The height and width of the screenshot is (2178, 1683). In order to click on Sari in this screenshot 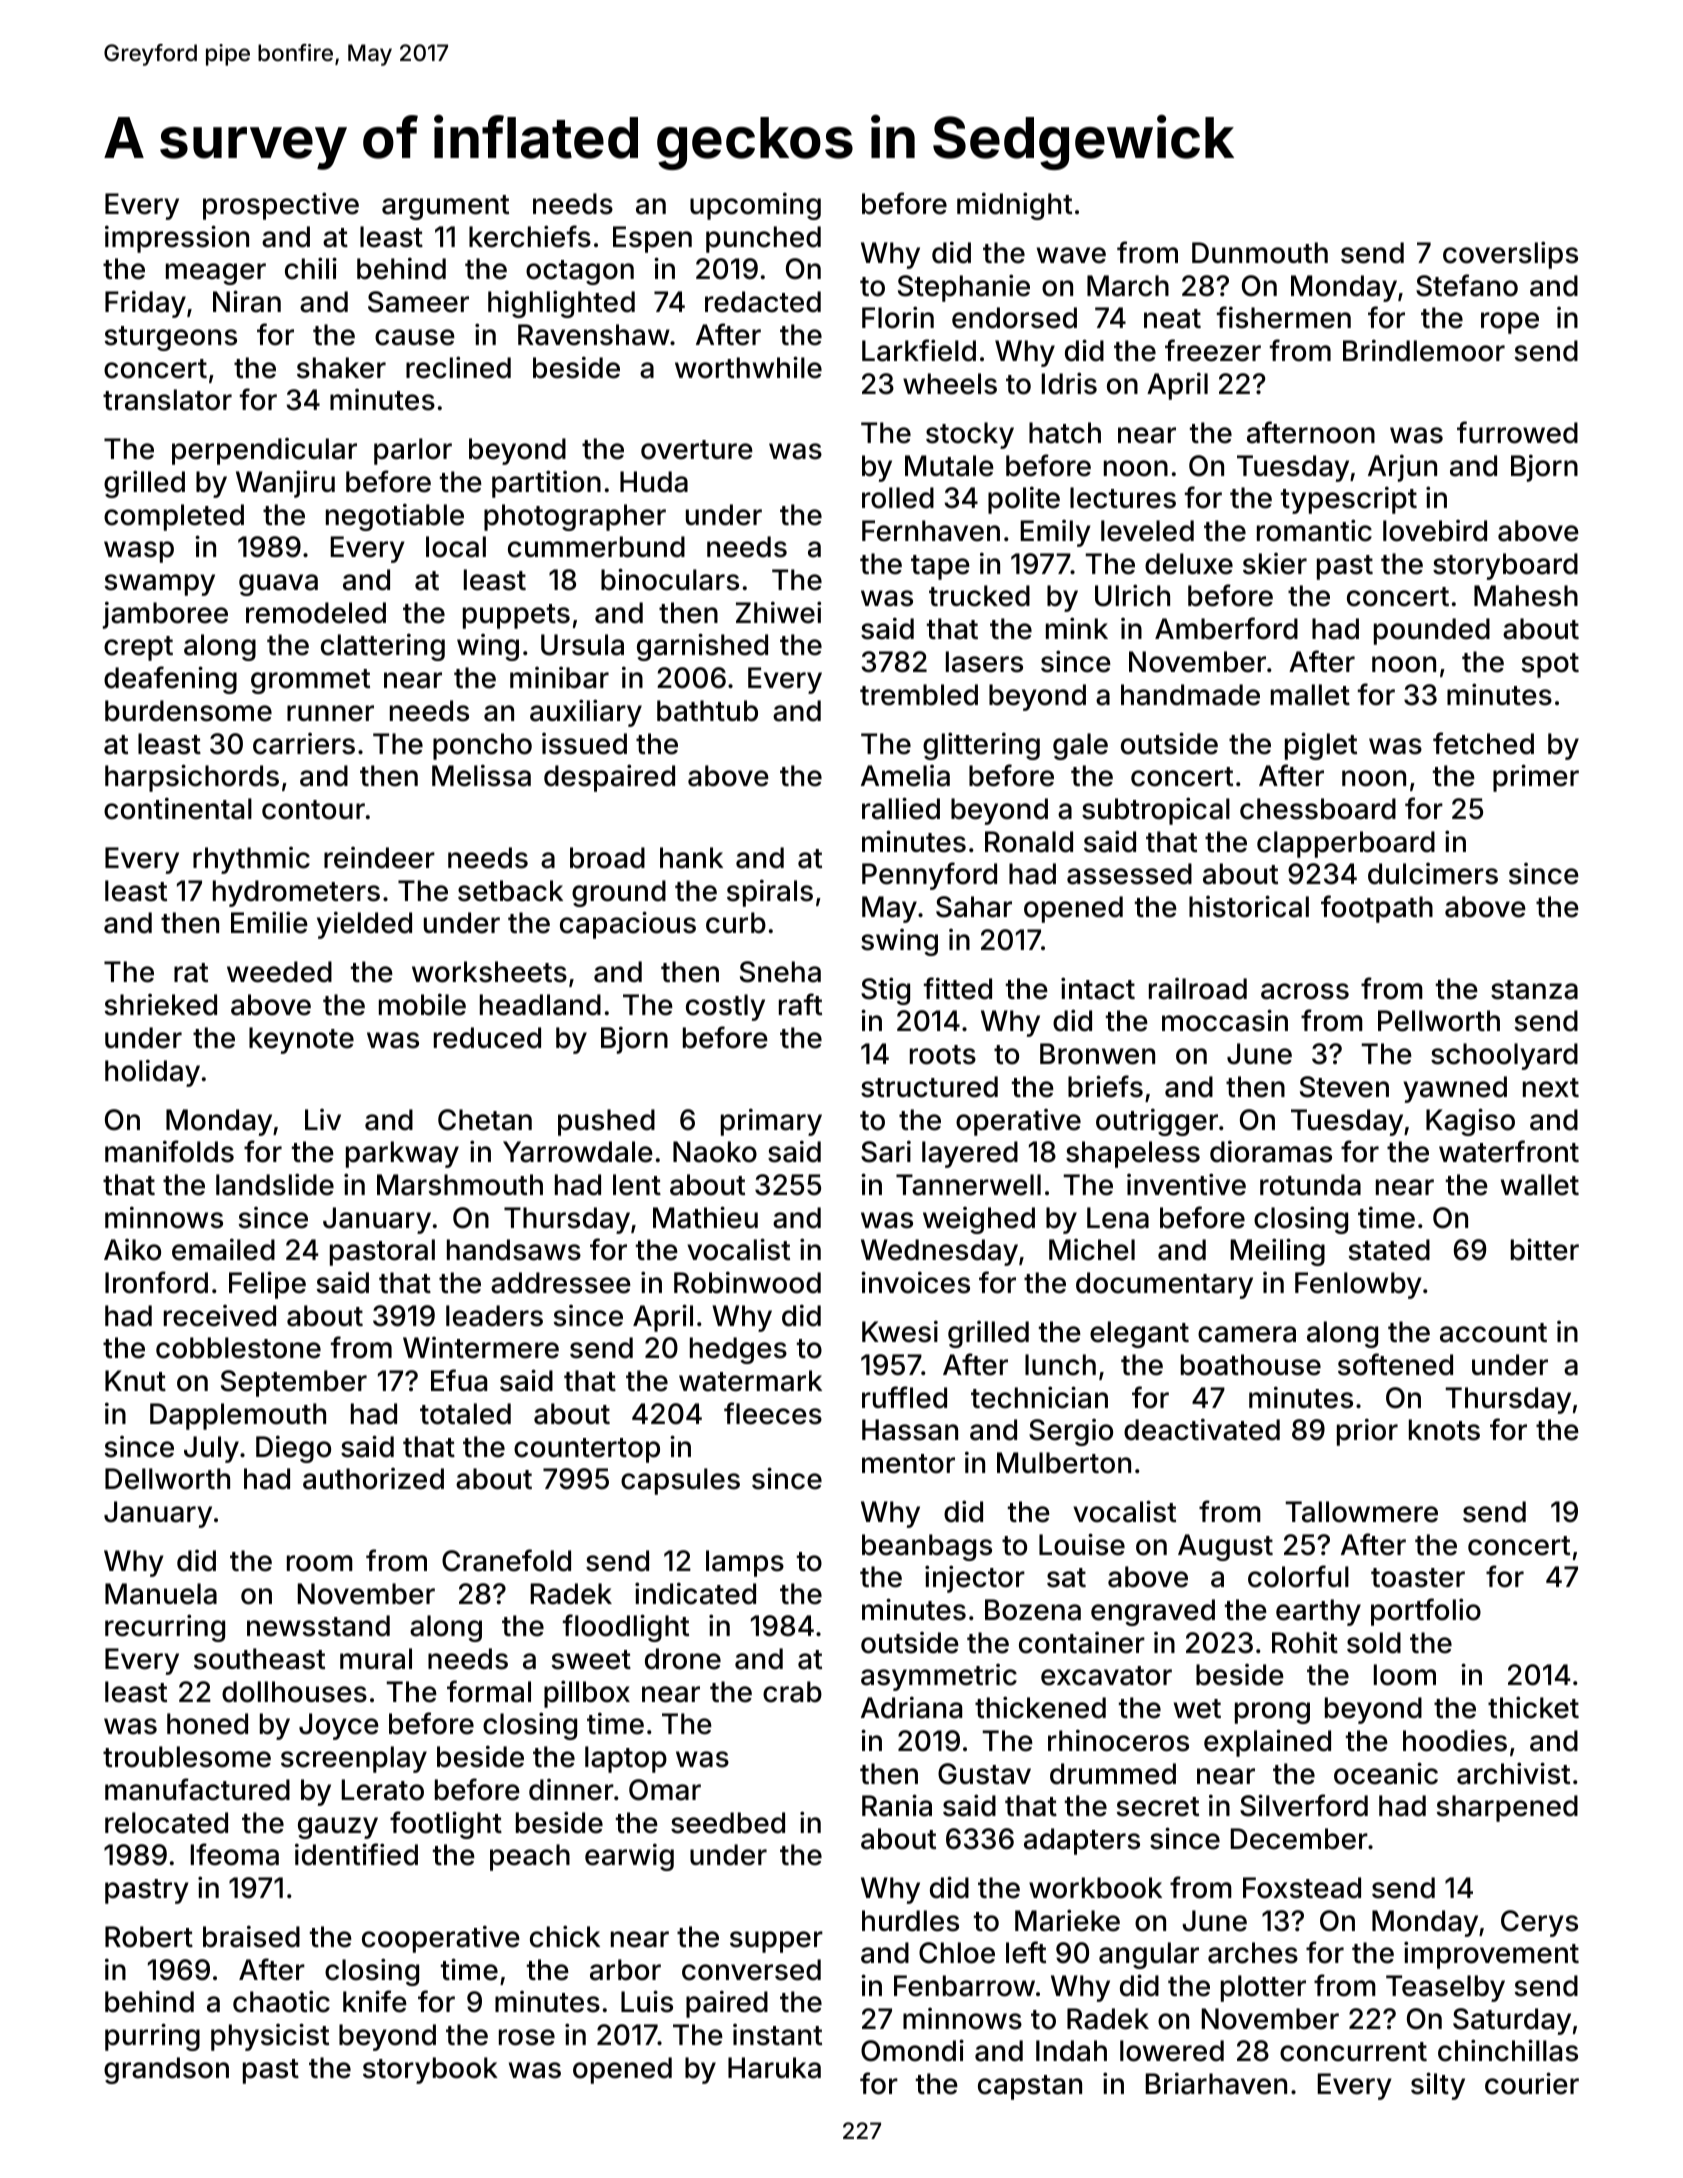, I will do `click(886, 1151)`.
